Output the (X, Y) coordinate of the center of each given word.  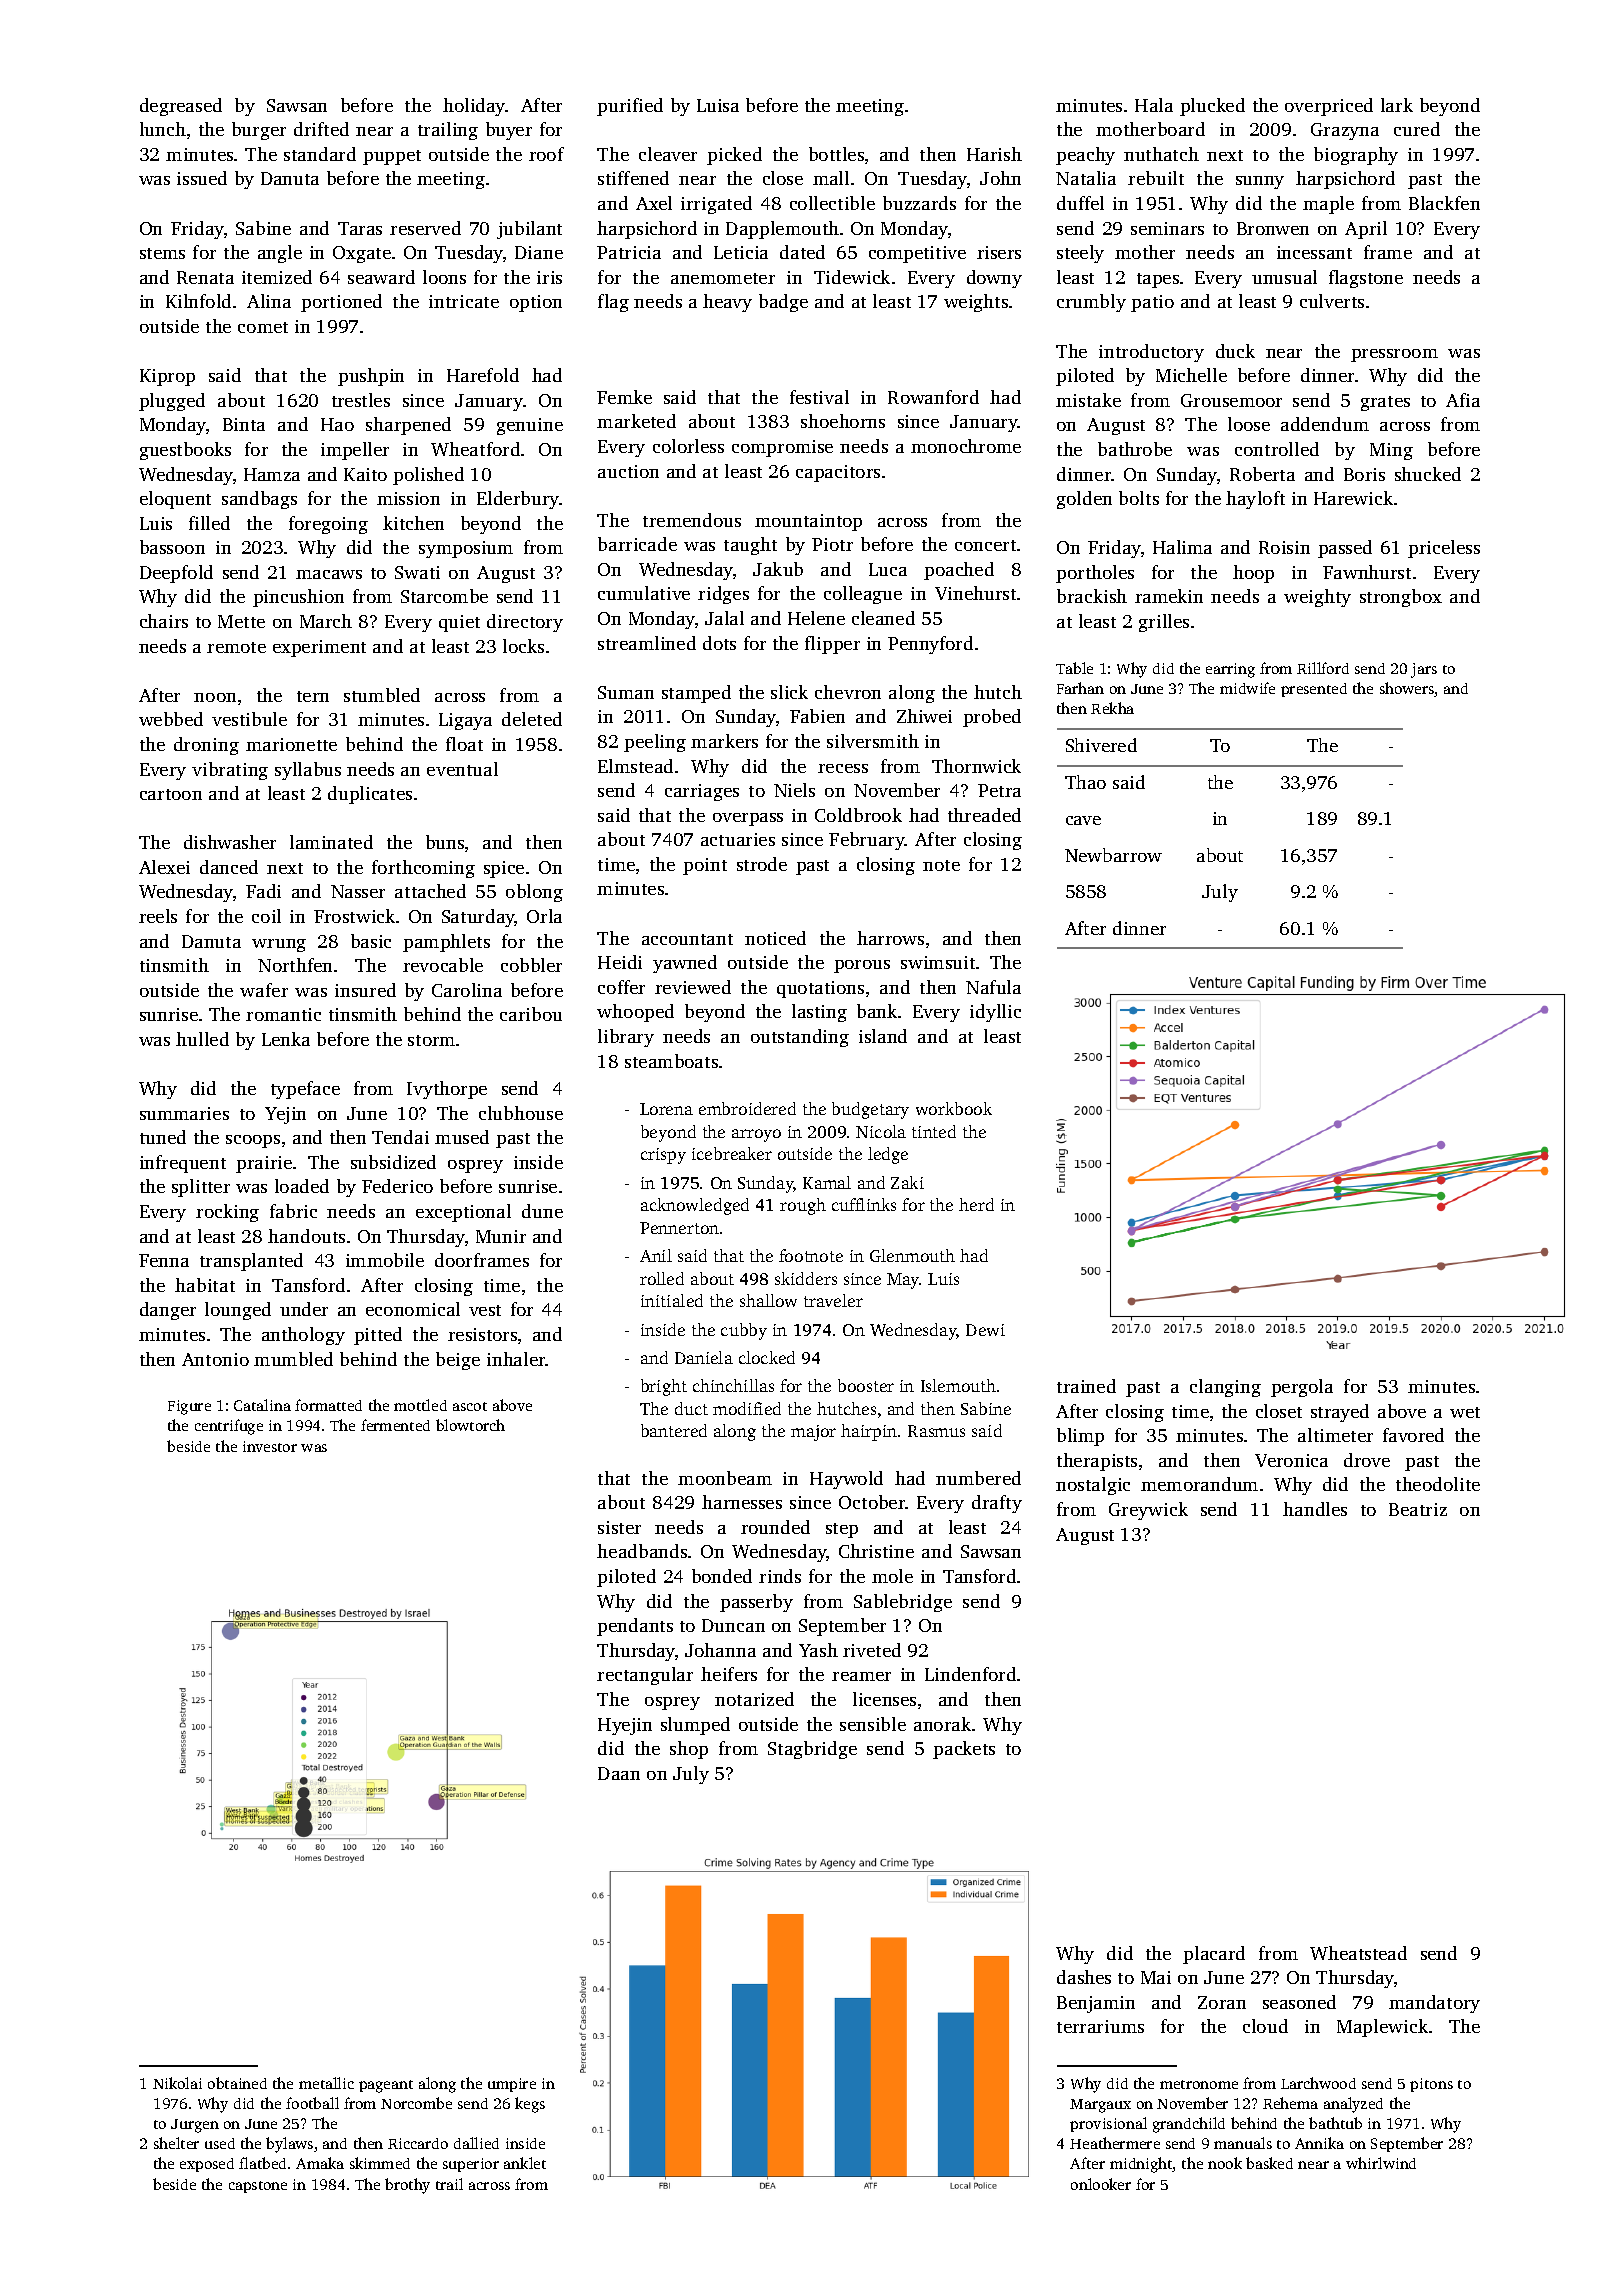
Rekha (1112, 708)
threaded (984, 815)
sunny (1260, 182)
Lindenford (970, 1674)
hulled (202, 1039)
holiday (474, 107)
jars (1424, 670)
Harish (994, 154)
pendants (635, 1627)
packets (964, 1750)
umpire (512, 2085)
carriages (702, 792)
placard (1214, 1955)
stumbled (382, 695)
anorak (942, 1724)
